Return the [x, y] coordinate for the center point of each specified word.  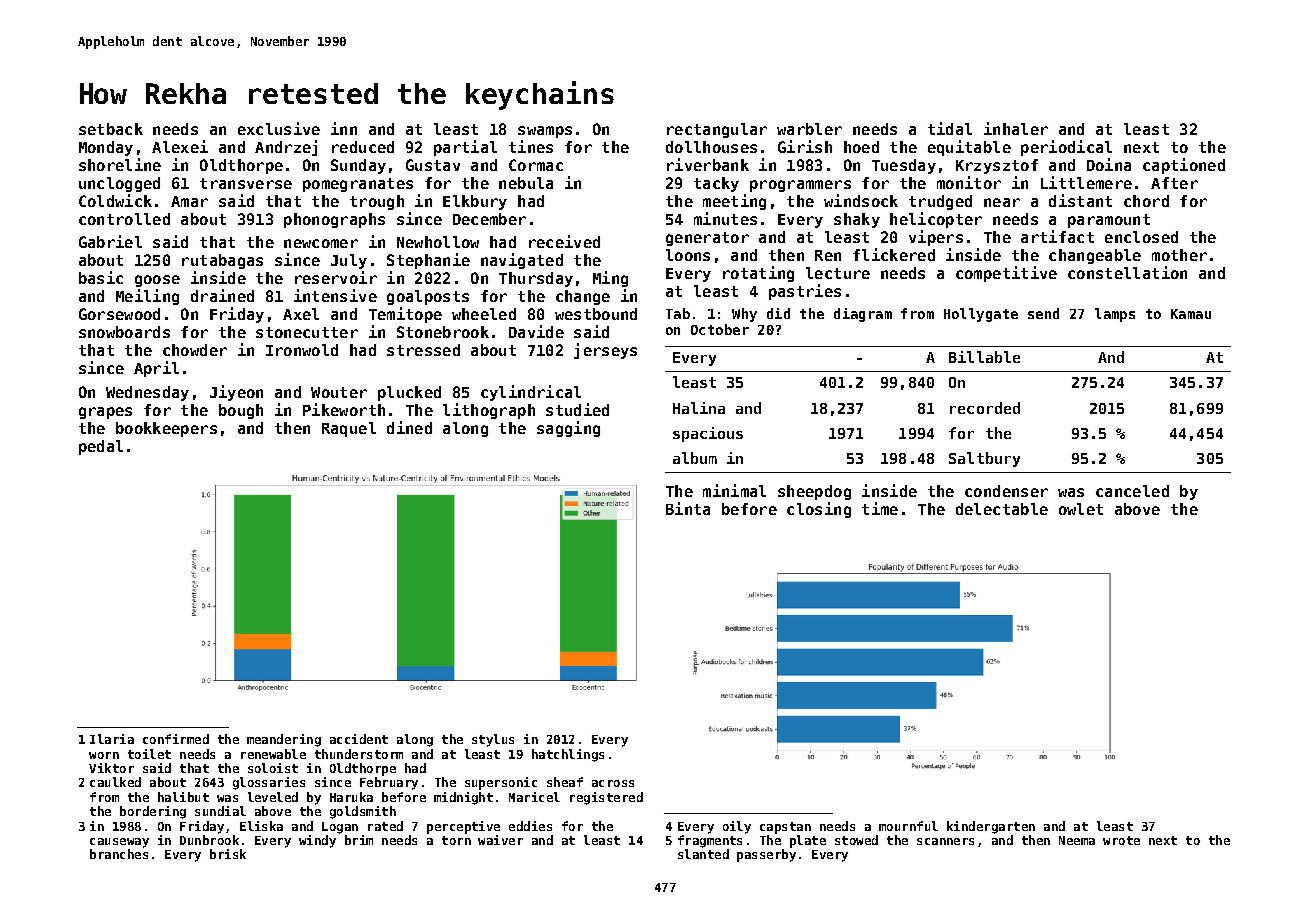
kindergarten [991, 827]
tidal [950, 128]
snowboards [124, 332]
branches [119, 854]
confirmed [176, 739]
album [695, 458]
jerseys [605, 351]
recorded [985, 408]
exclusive [279, 128]
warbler [809, 129]
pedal [101, 447]
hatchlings [568, 755]
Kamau [1191, 314]
